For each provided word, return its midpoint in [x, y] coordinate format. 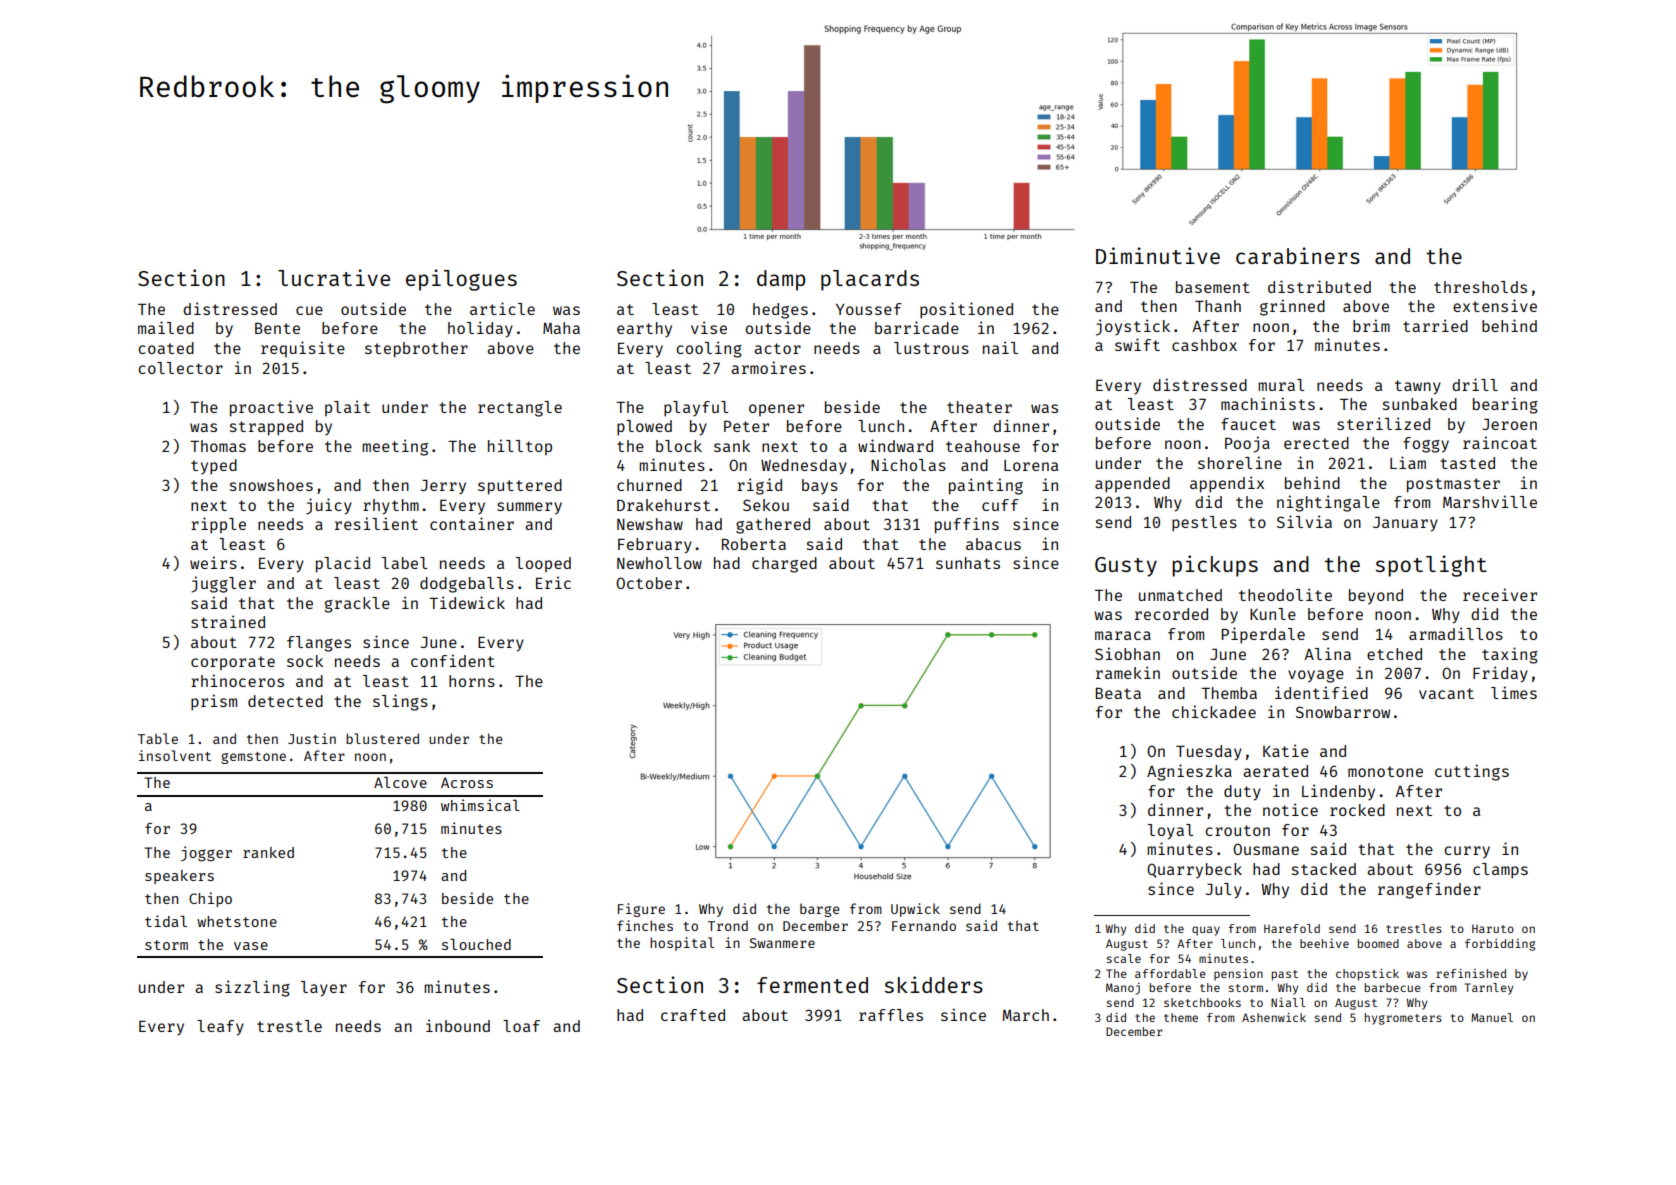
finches [645, 925]
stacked [1324, 869]
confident [453, 660]
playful [696, 409]
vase [251, 946]
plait [347, 408]
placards [870, 280]
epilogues [461, 280]
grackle [357, 605]
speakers [179, 877]
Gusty [1126, 567]
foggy [1426, 445]
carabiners [1298, 255]
